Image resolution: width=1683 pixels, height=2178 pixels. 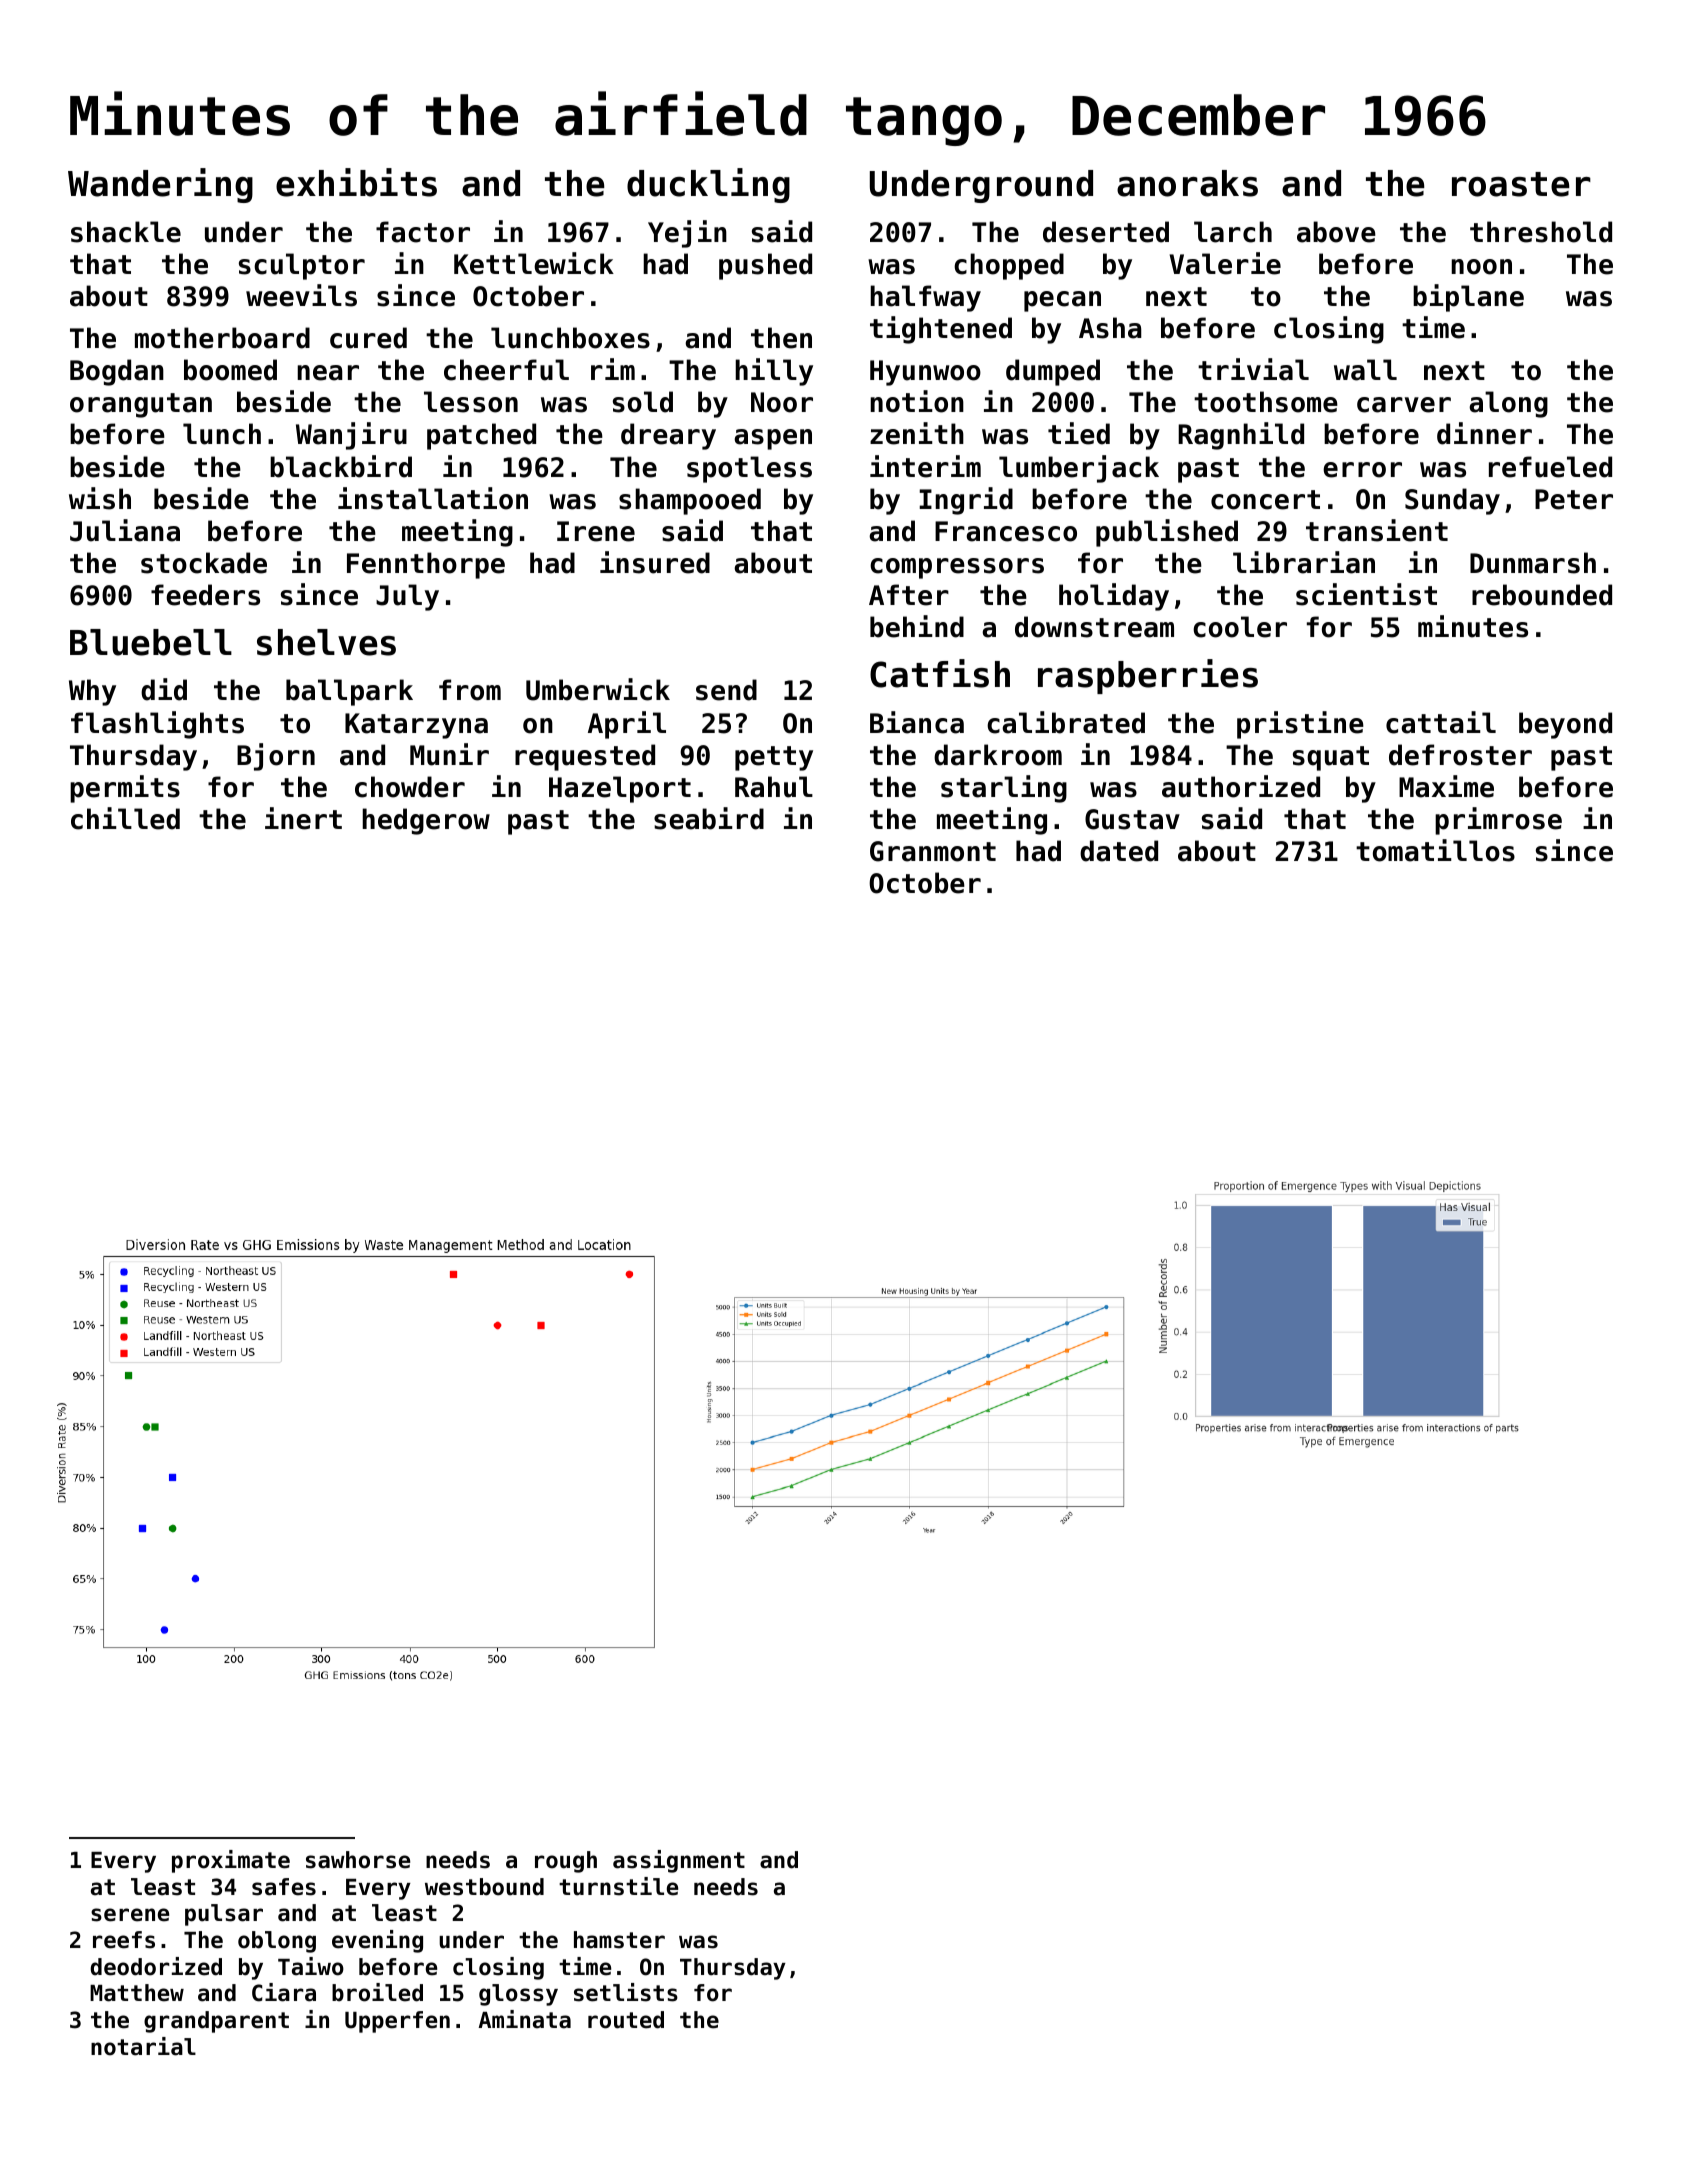 I want to click on hedgerow, so click(x=426, y=821).
